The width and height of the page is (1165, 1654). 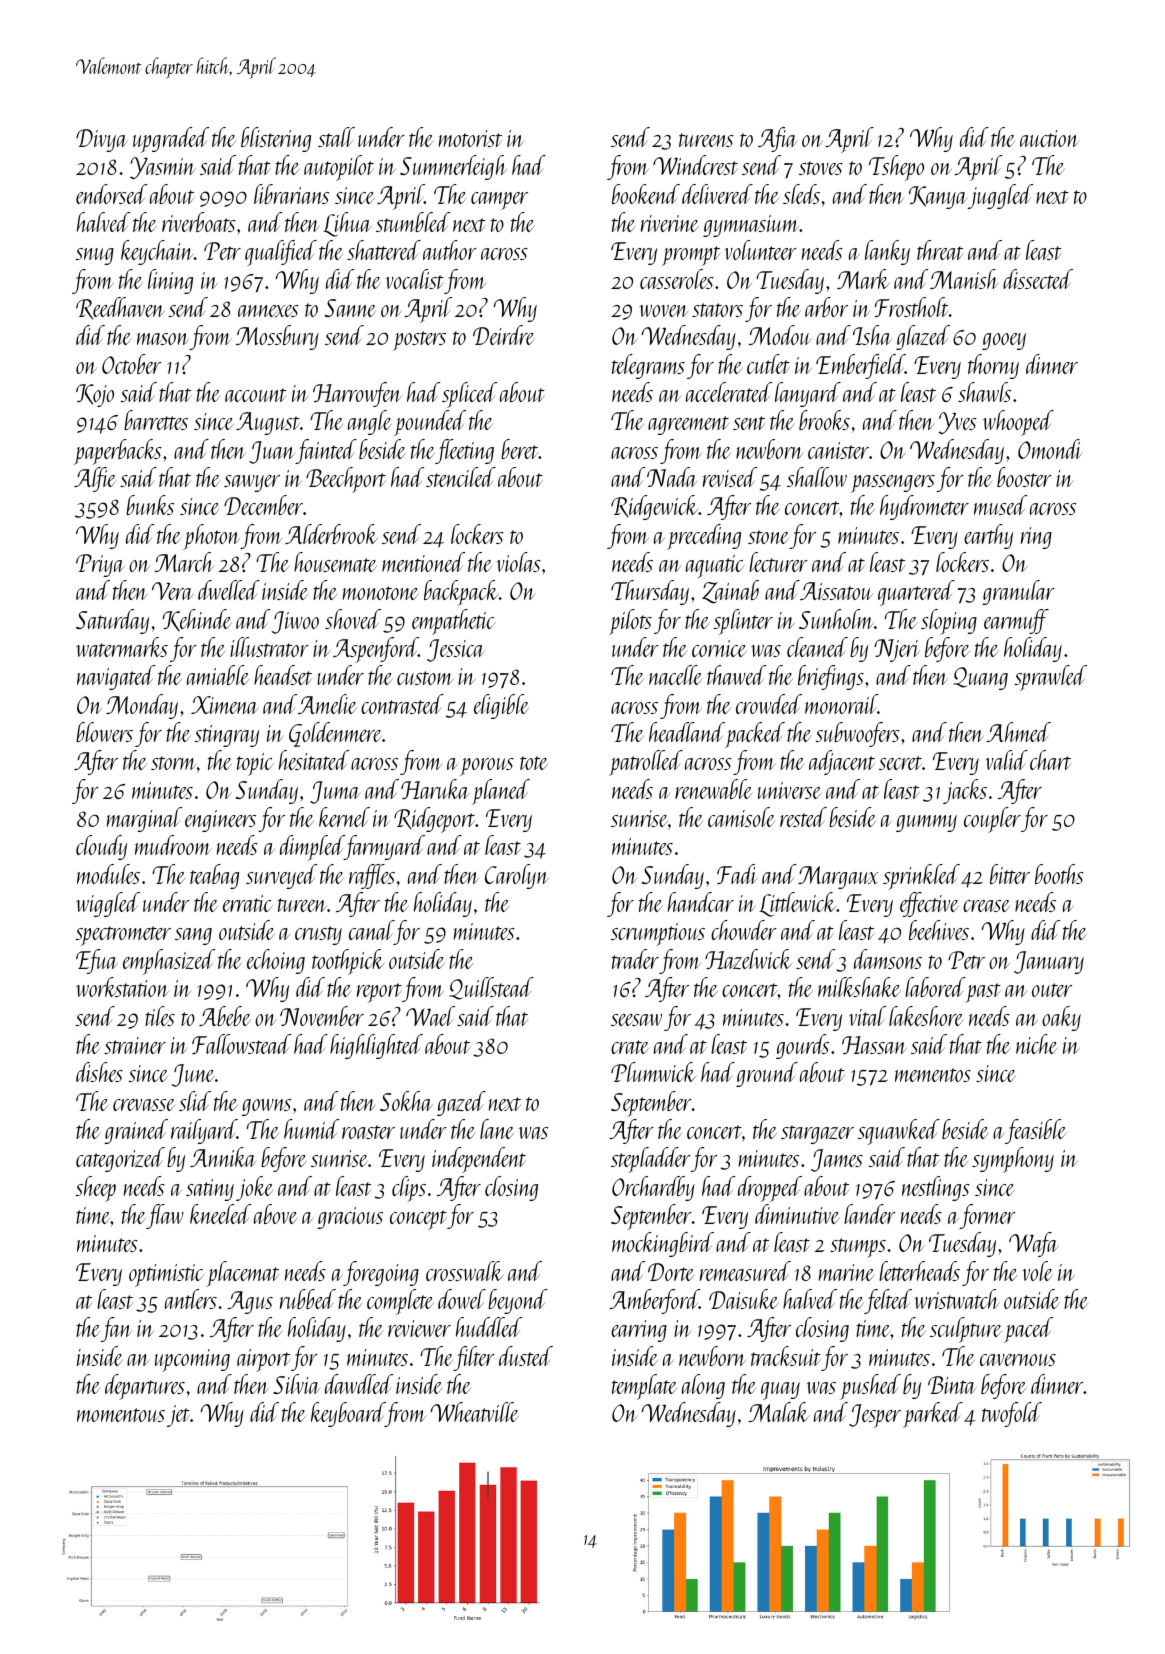 I want to click on Hassan, so click(x=874, y=1045).
